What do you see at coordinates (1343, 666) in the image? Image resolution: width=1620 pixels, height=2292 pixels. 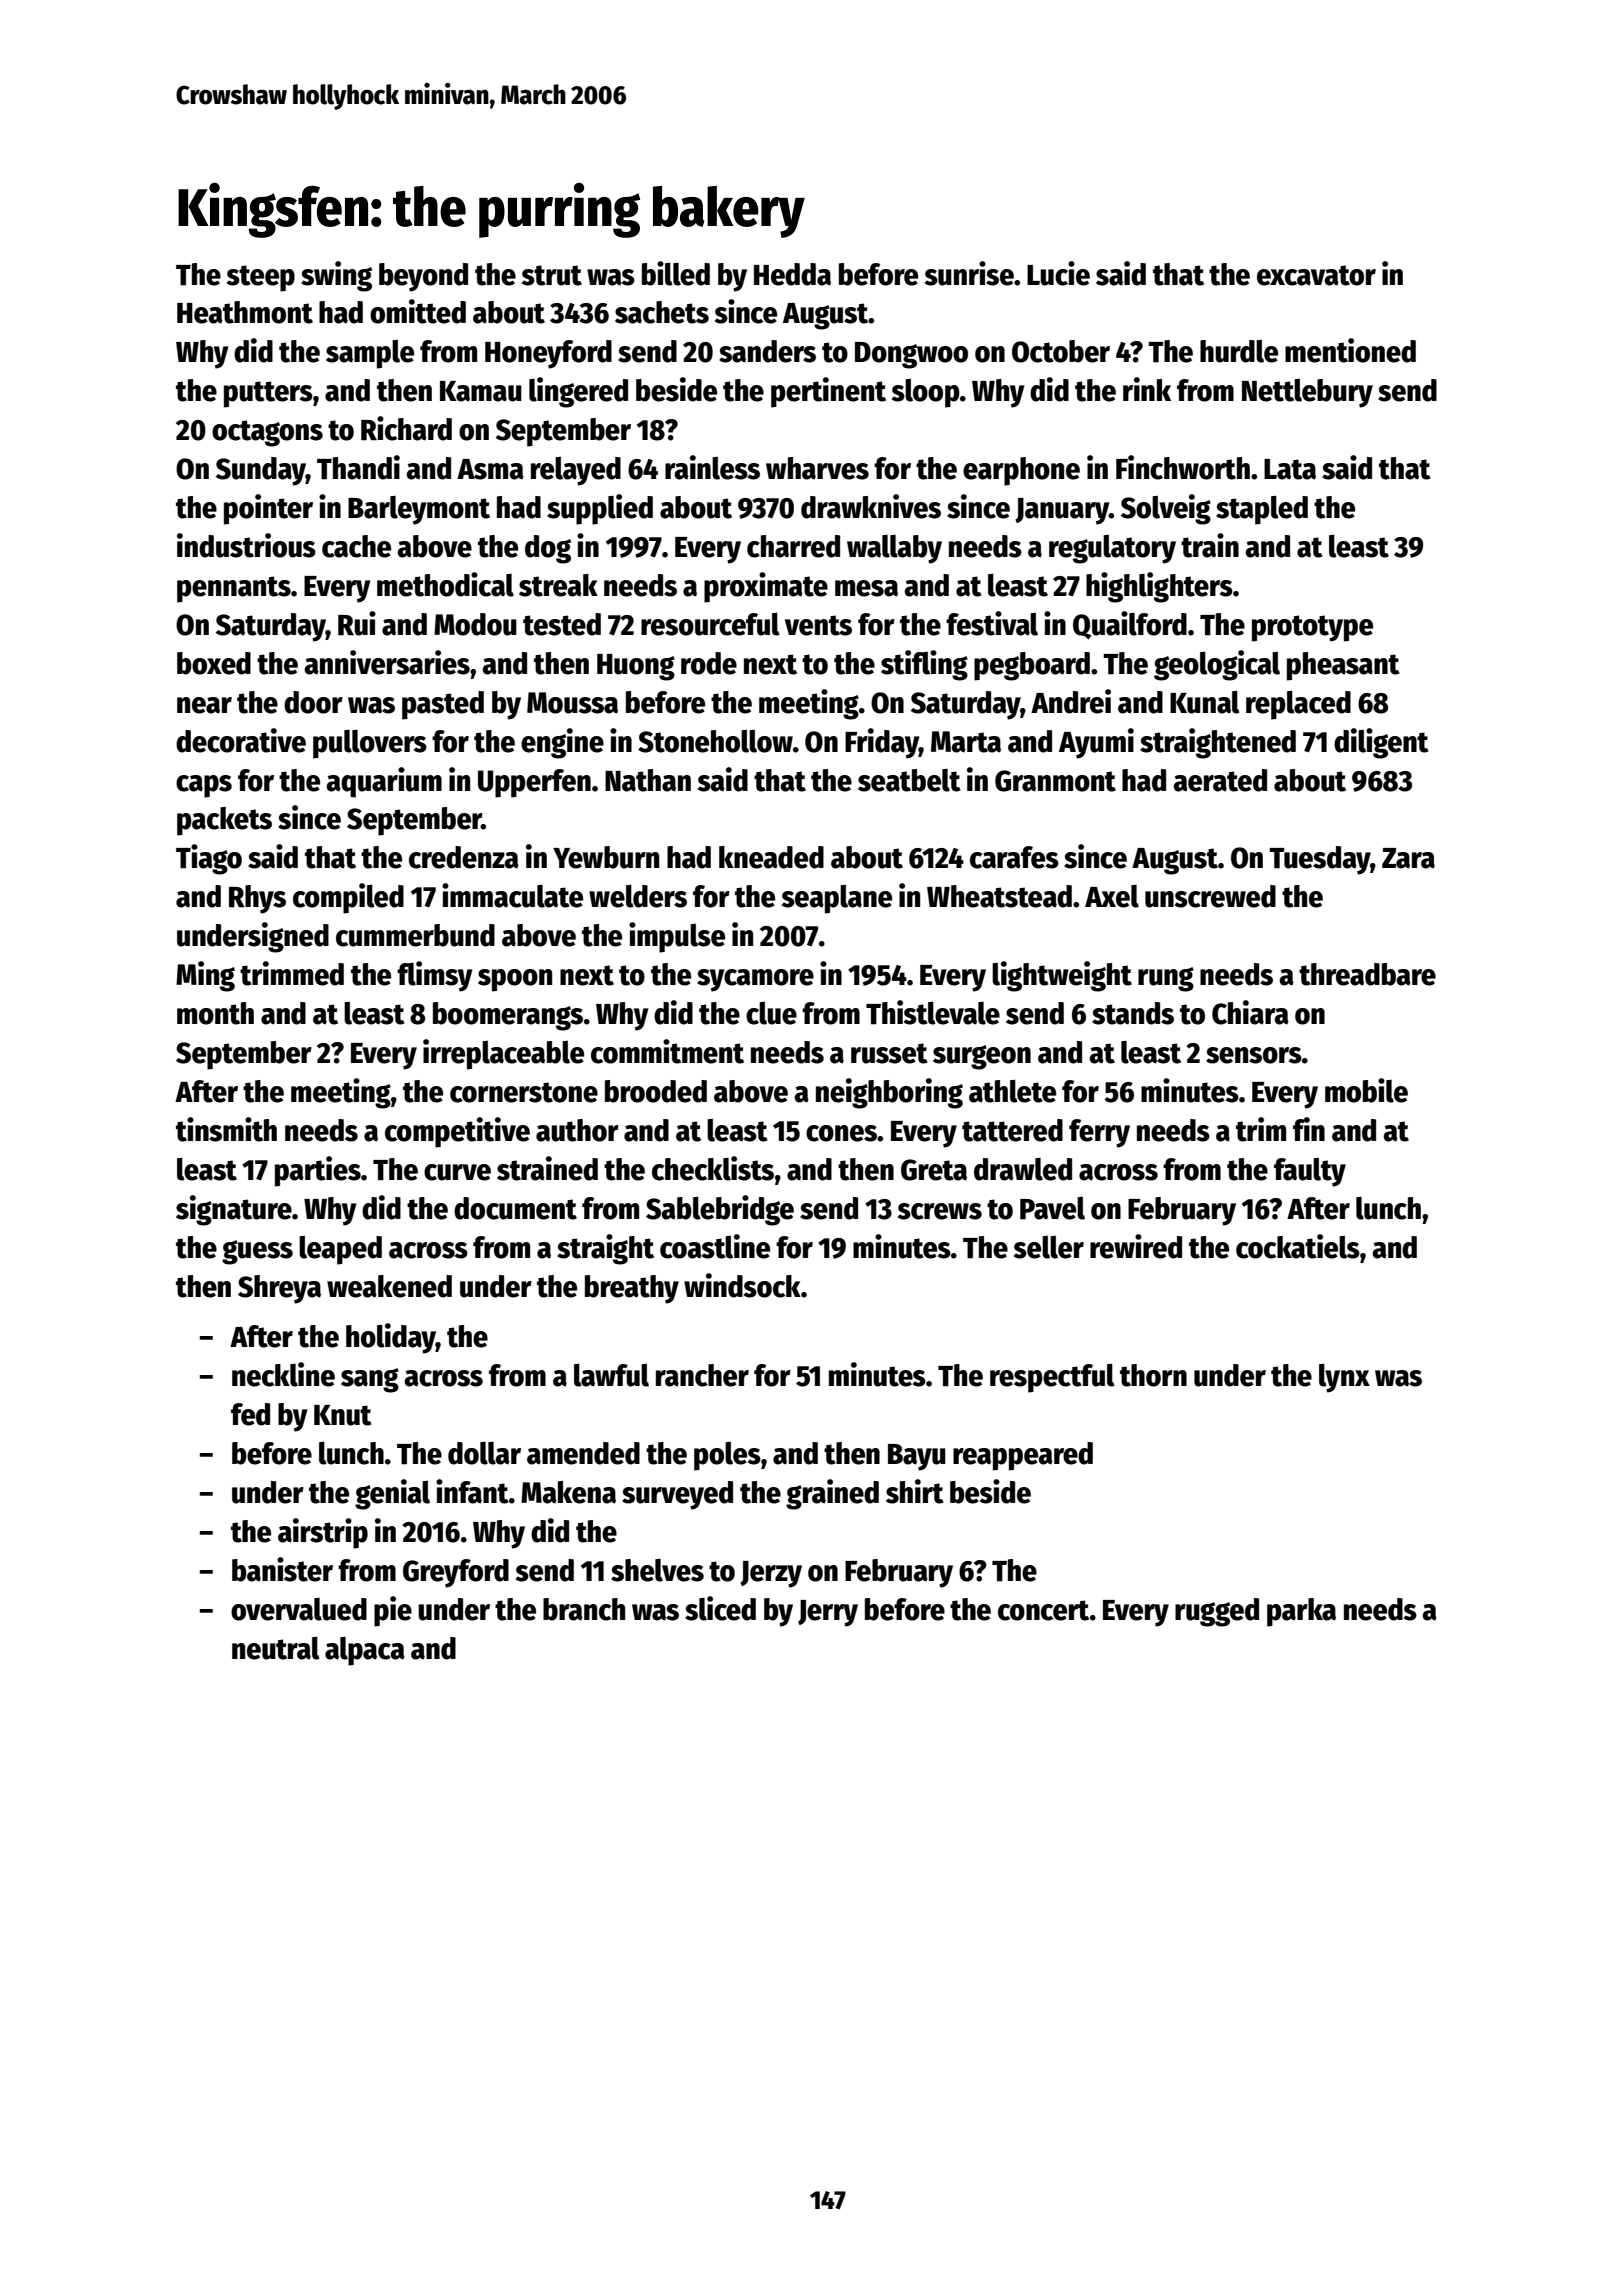 I see `pheasant` at bounding box center [1343, 666].
